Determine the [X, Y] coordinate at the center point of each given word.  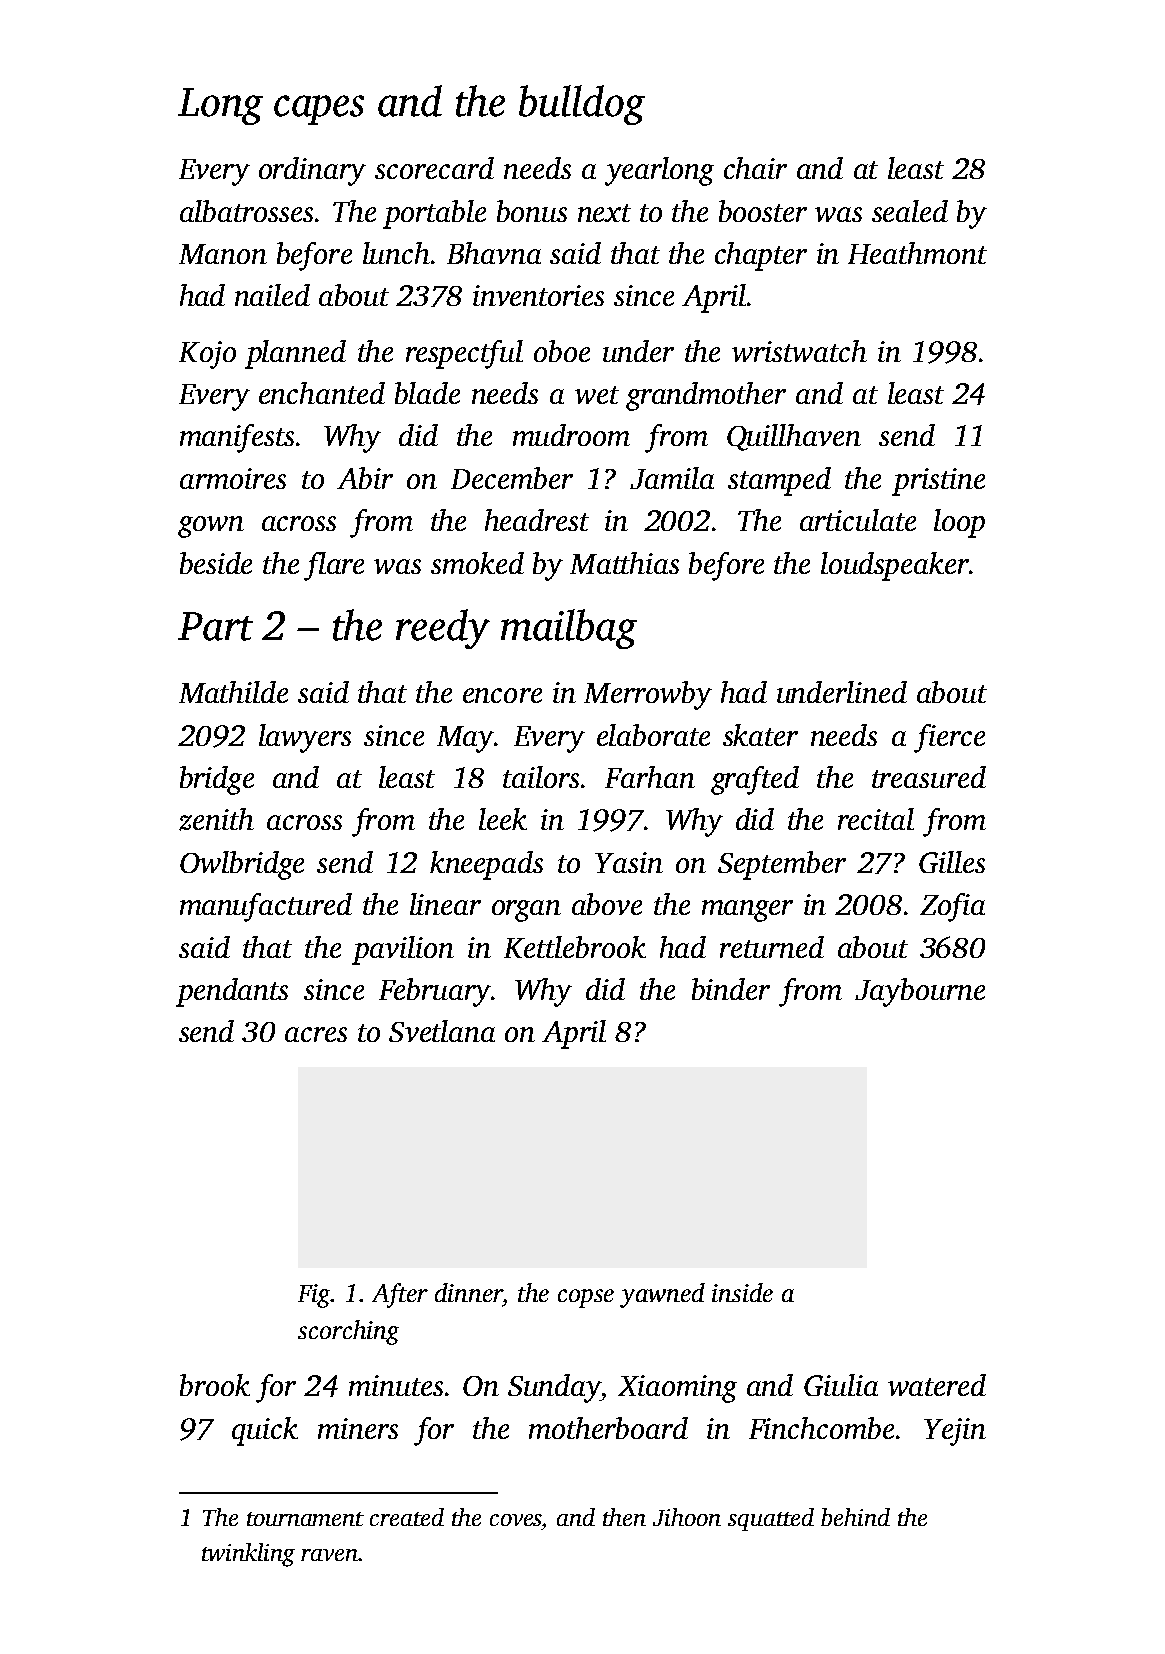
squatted [771, 1519]
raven [329, 1555]
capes [319, 110]
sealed [910, 211]
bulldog [582, 105]
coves [516, 1520]
